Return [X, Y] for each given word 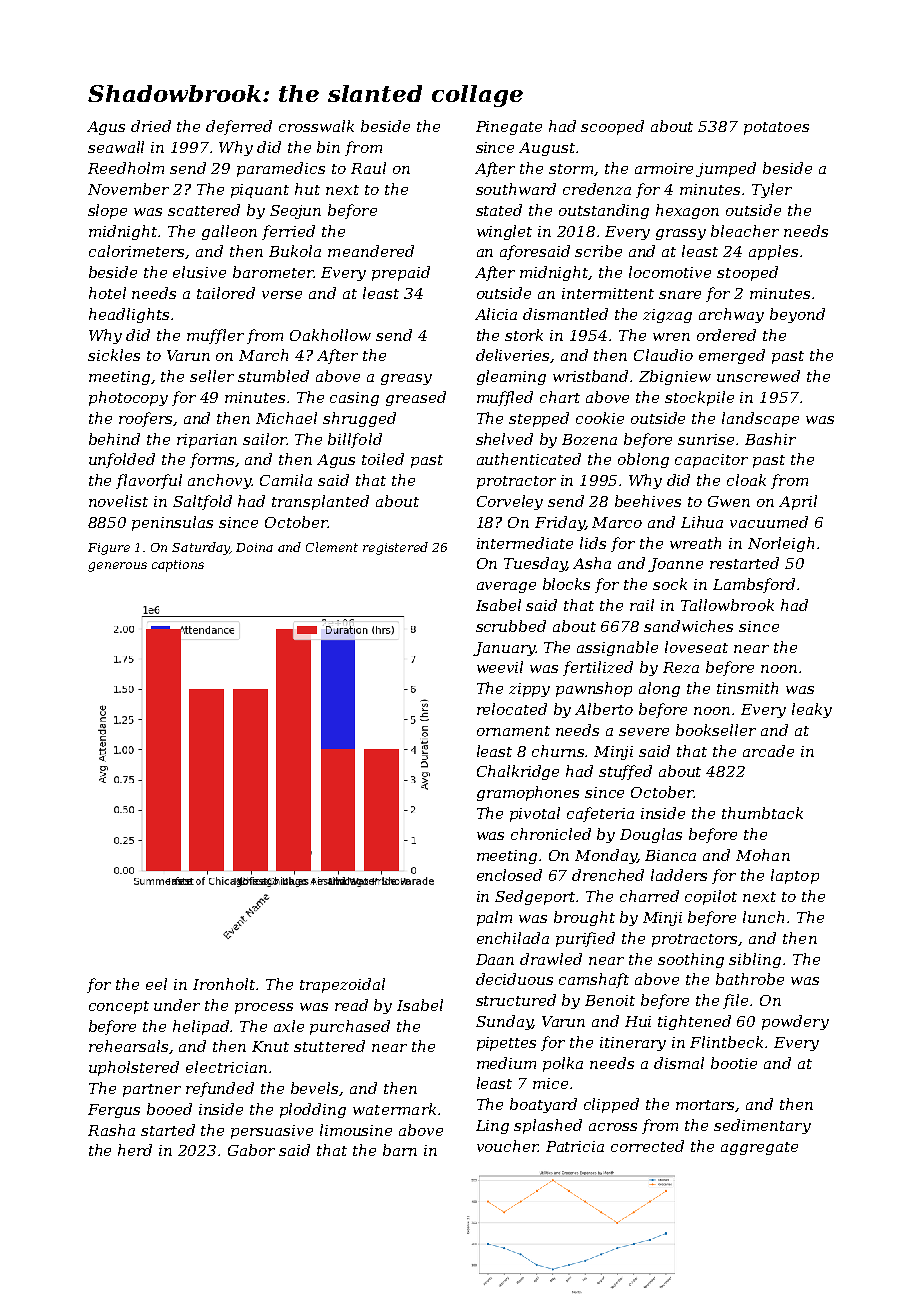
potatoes [776, 128]
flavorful [149, 481]
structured [516, 1000]
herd [135, 1150]
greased [416, 398]
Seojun [295, 212]
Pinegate [509, 128]
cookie [600, 418]
